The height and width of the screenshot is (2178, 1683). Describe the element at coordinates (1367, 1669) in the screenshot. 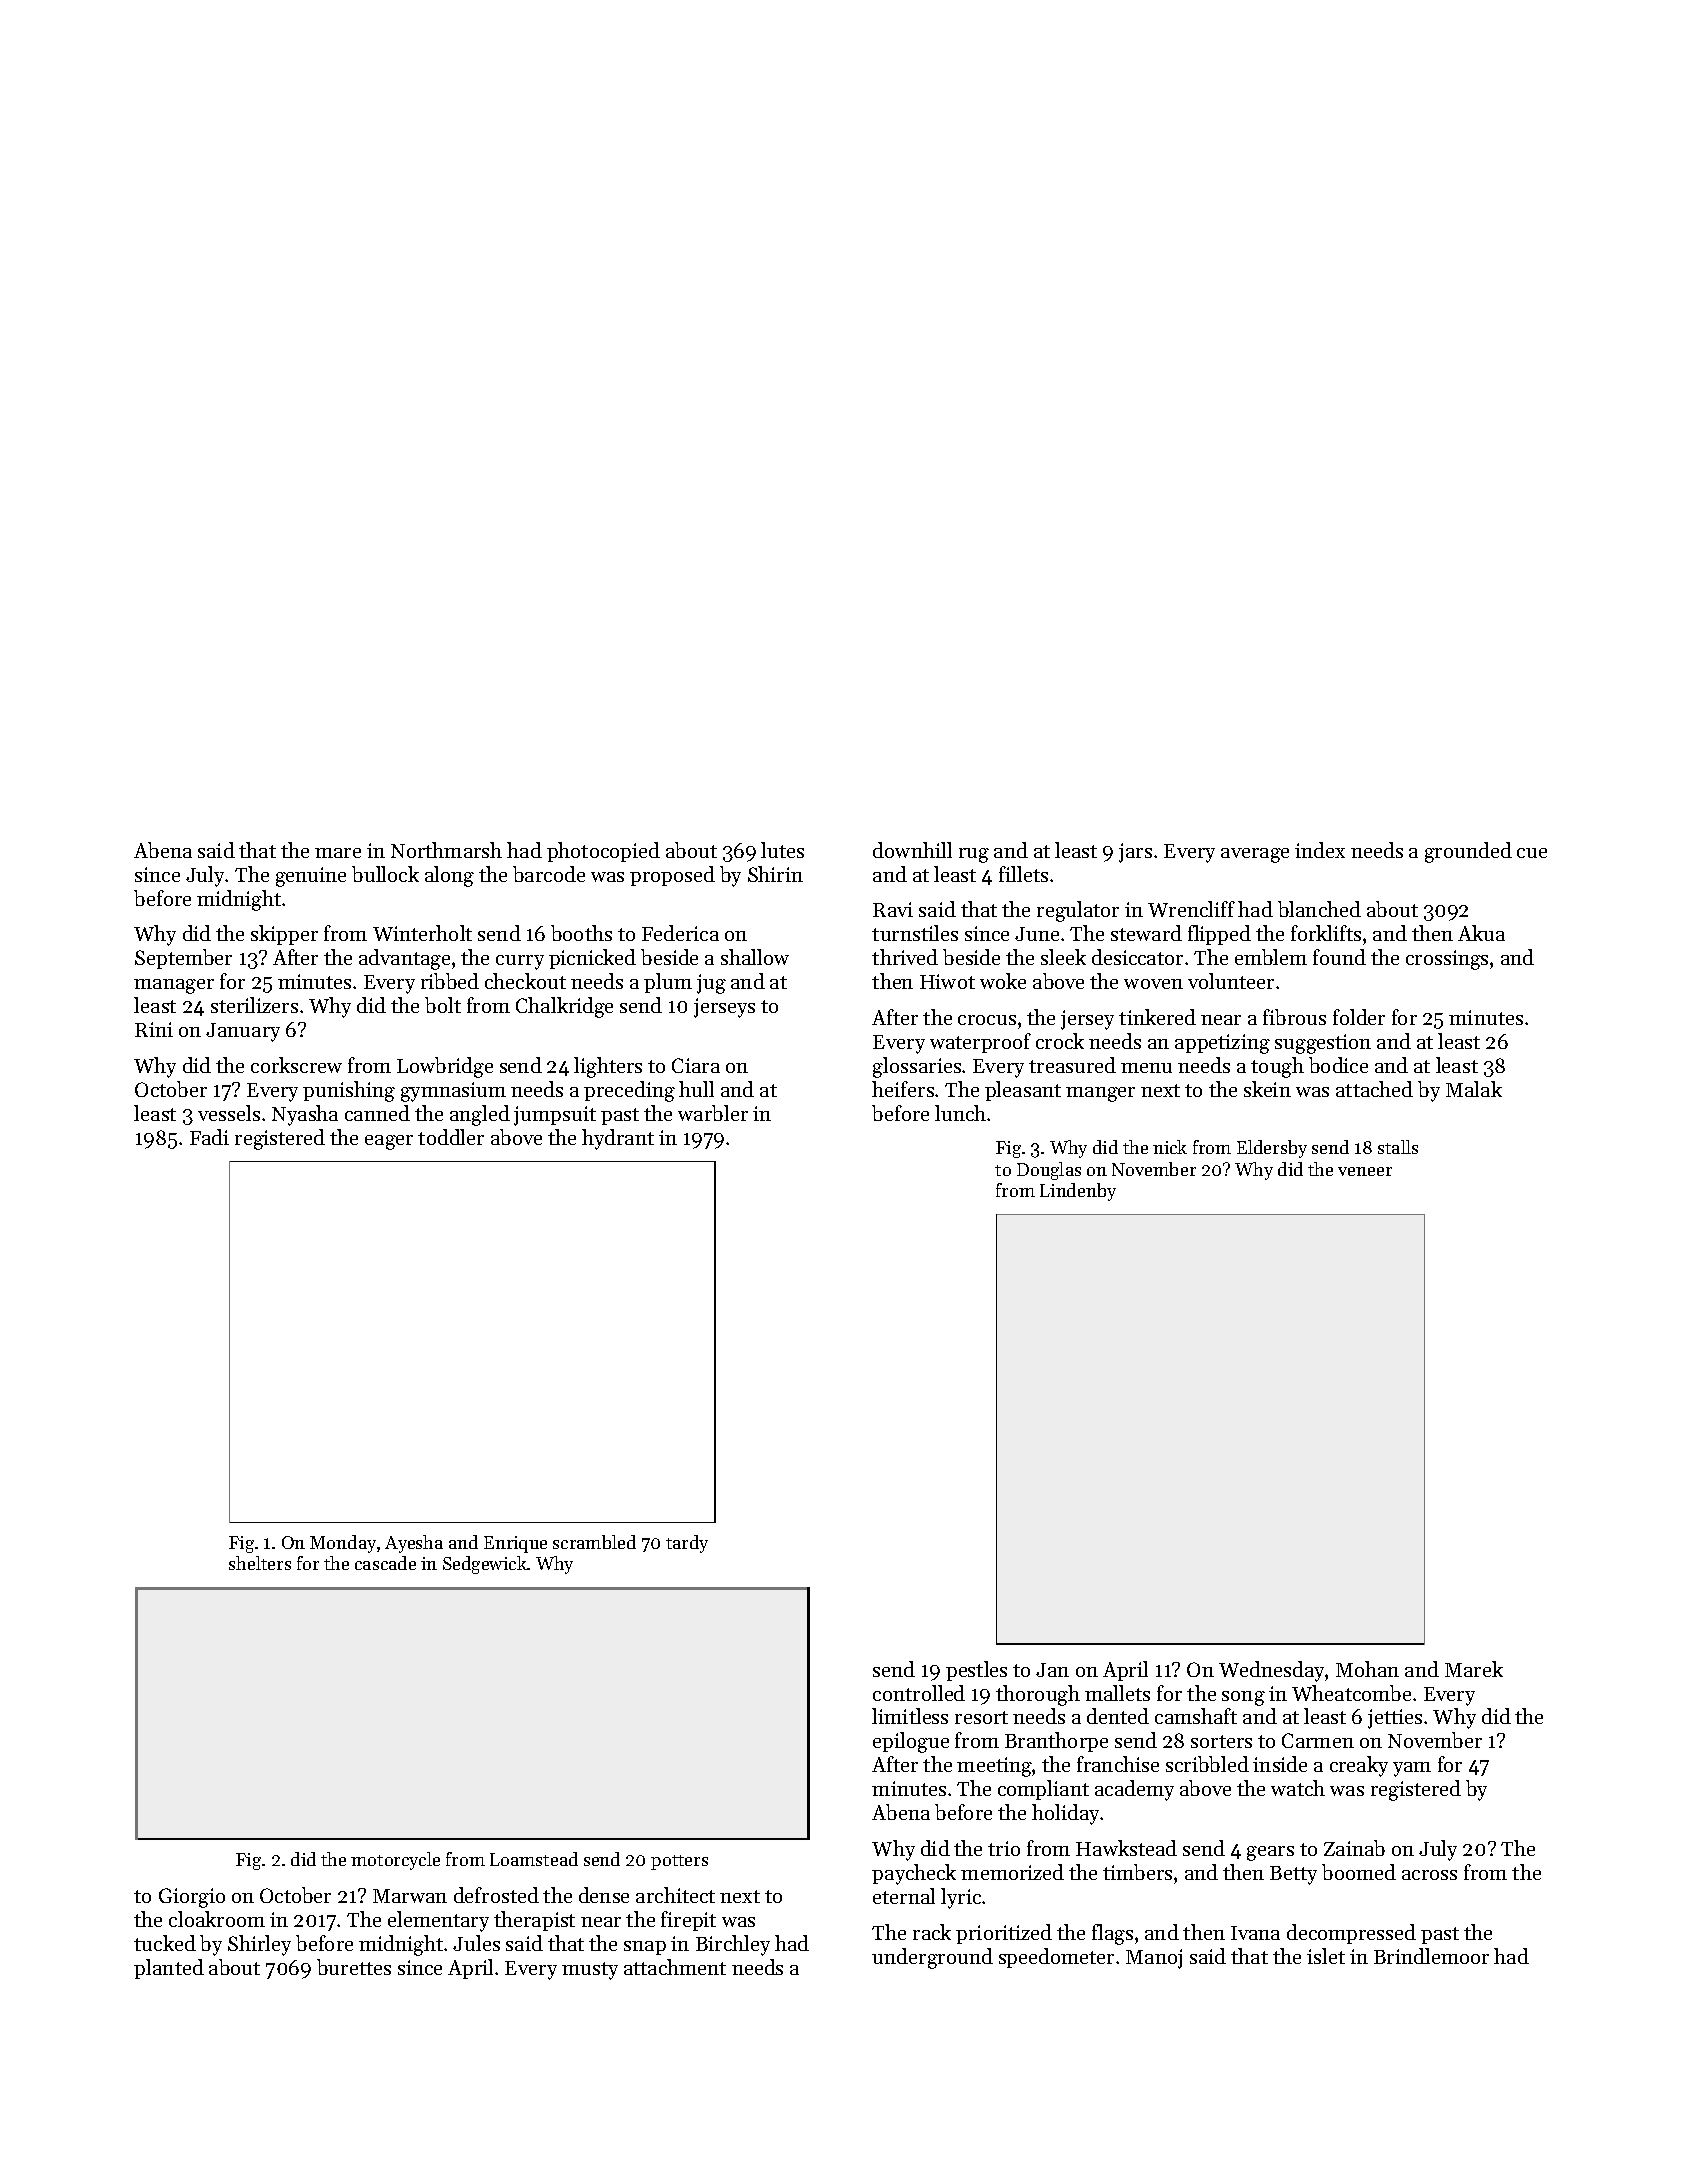

I see `Mohan` at that location.
